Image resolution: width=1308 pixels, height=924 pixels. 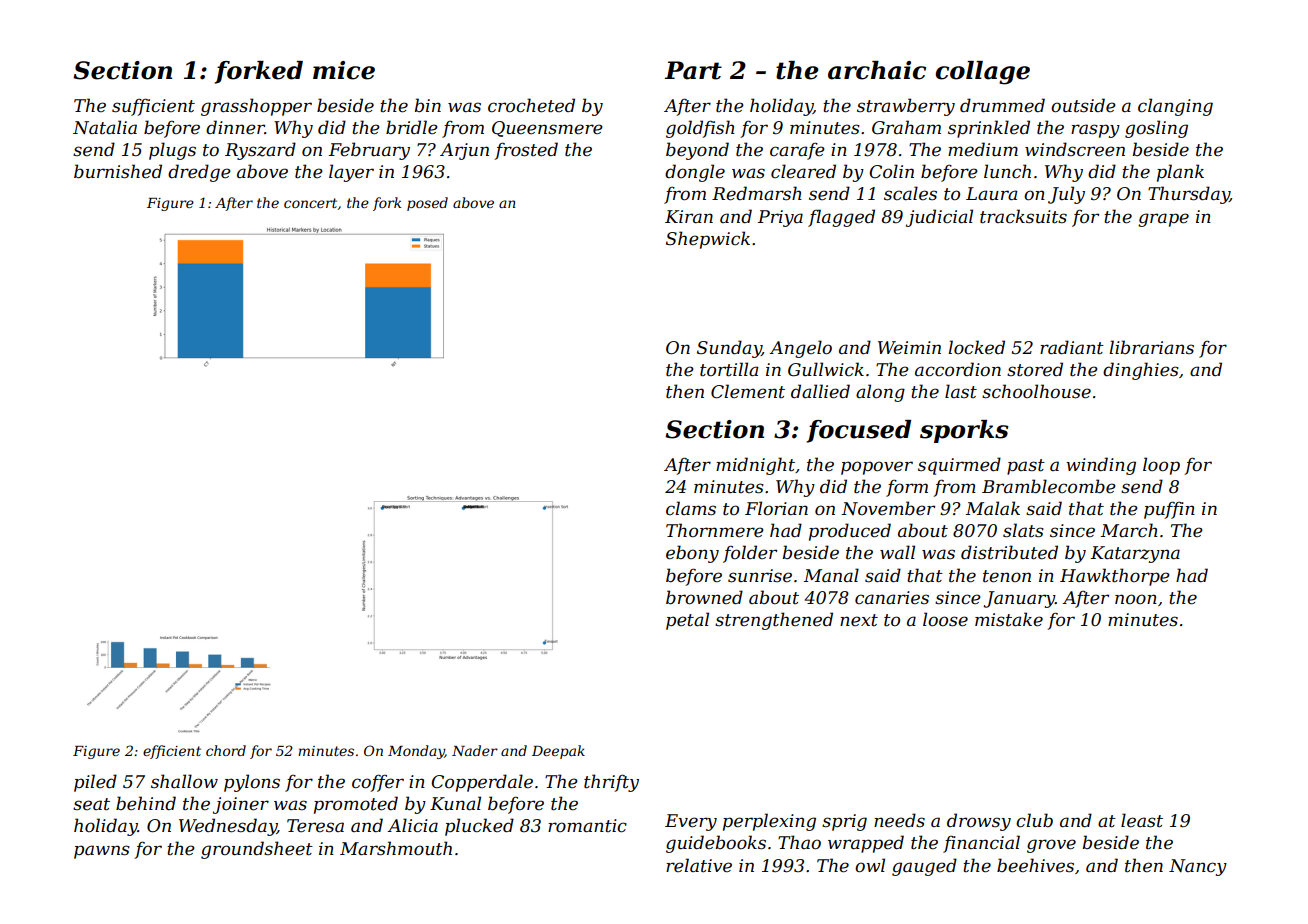 What do you see at coordinates (982, 73) in the screenshot?
I see `collage` at bounding box center [982, 73].
